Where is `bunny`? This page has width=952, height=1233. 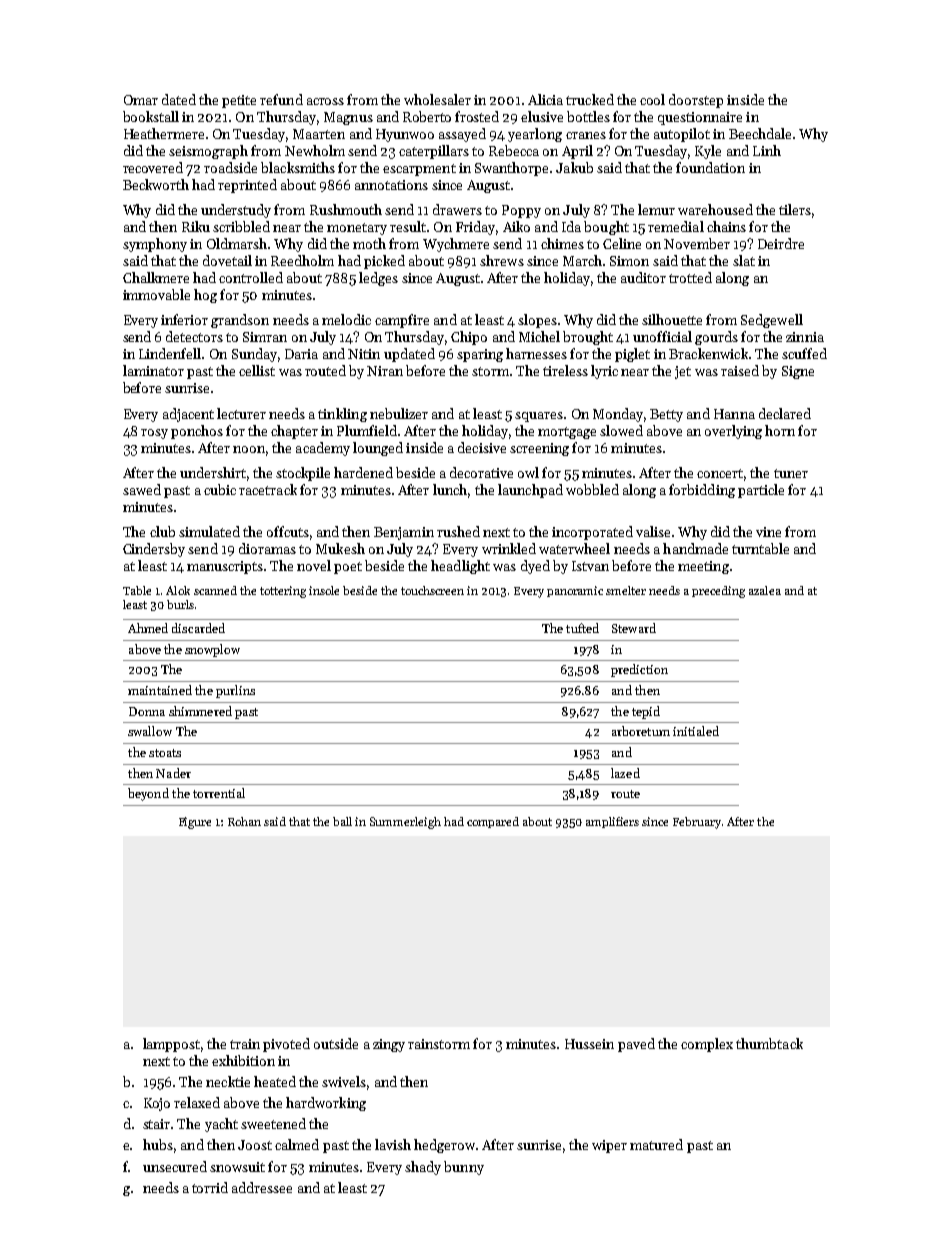
bunny is located at coordinates (464, 1168).
